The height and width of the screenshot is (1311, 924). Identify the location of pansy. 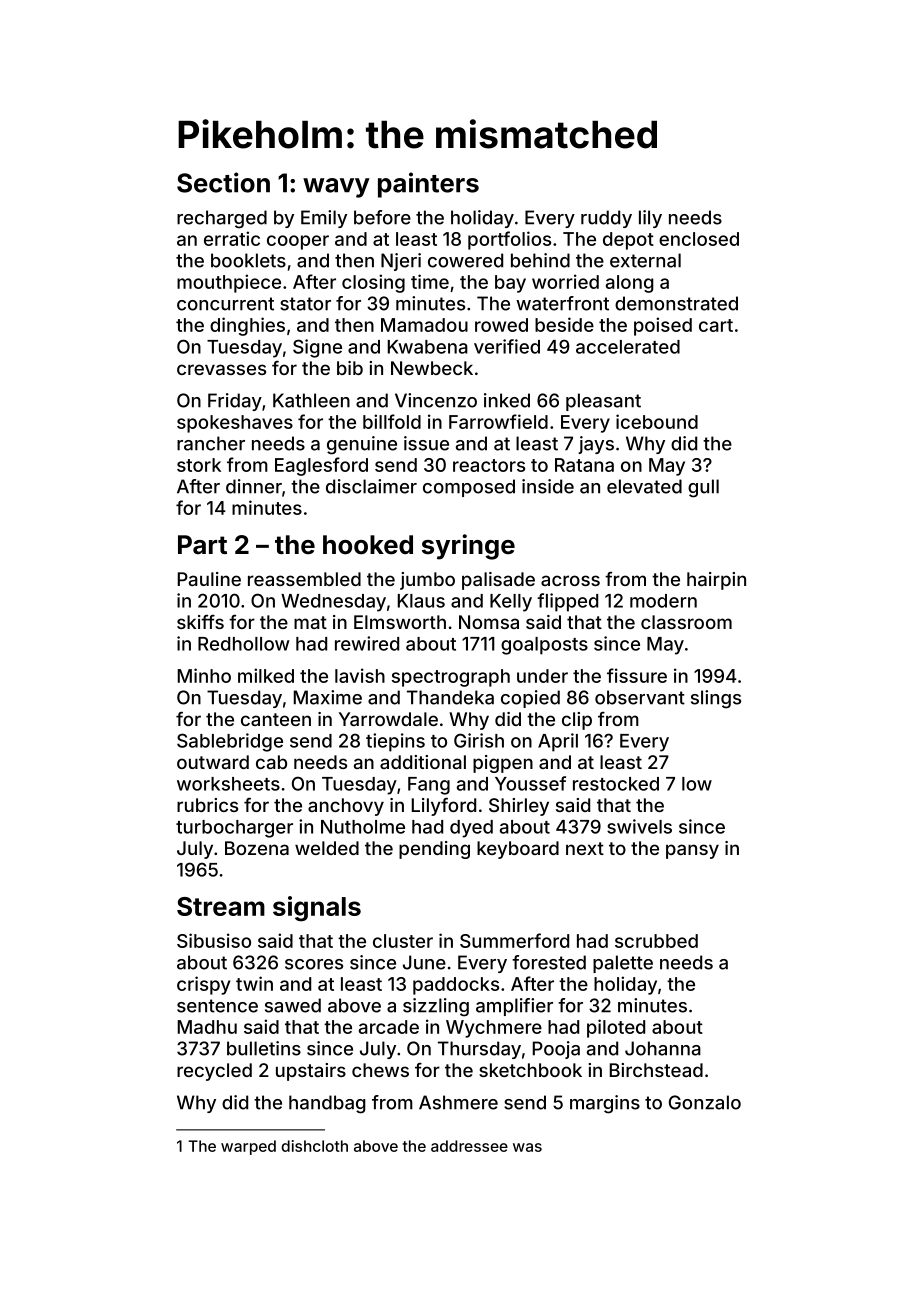
(692, 851).
